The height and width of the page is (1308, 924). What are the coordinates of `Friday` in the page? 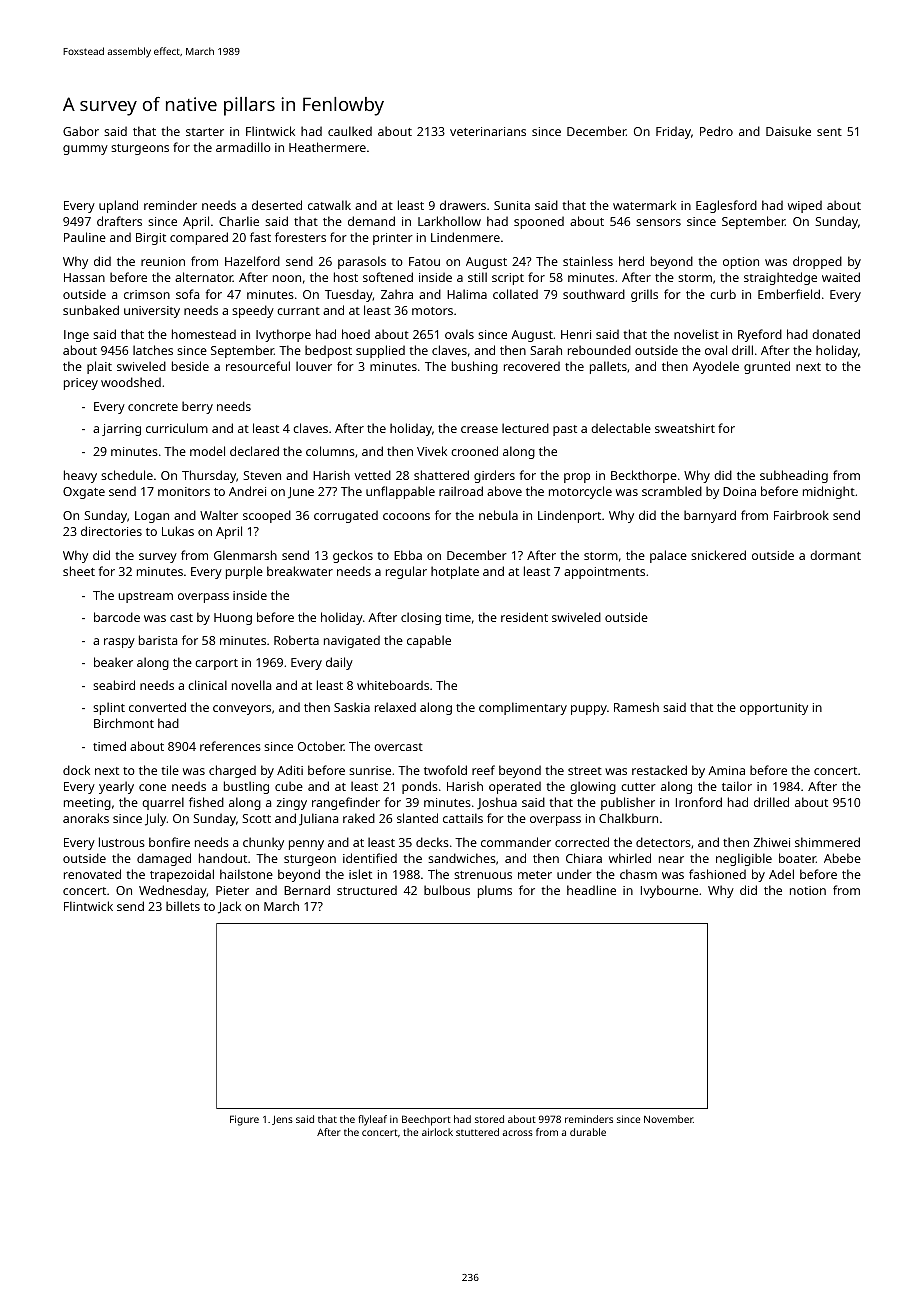 It's located at (673, 132).
